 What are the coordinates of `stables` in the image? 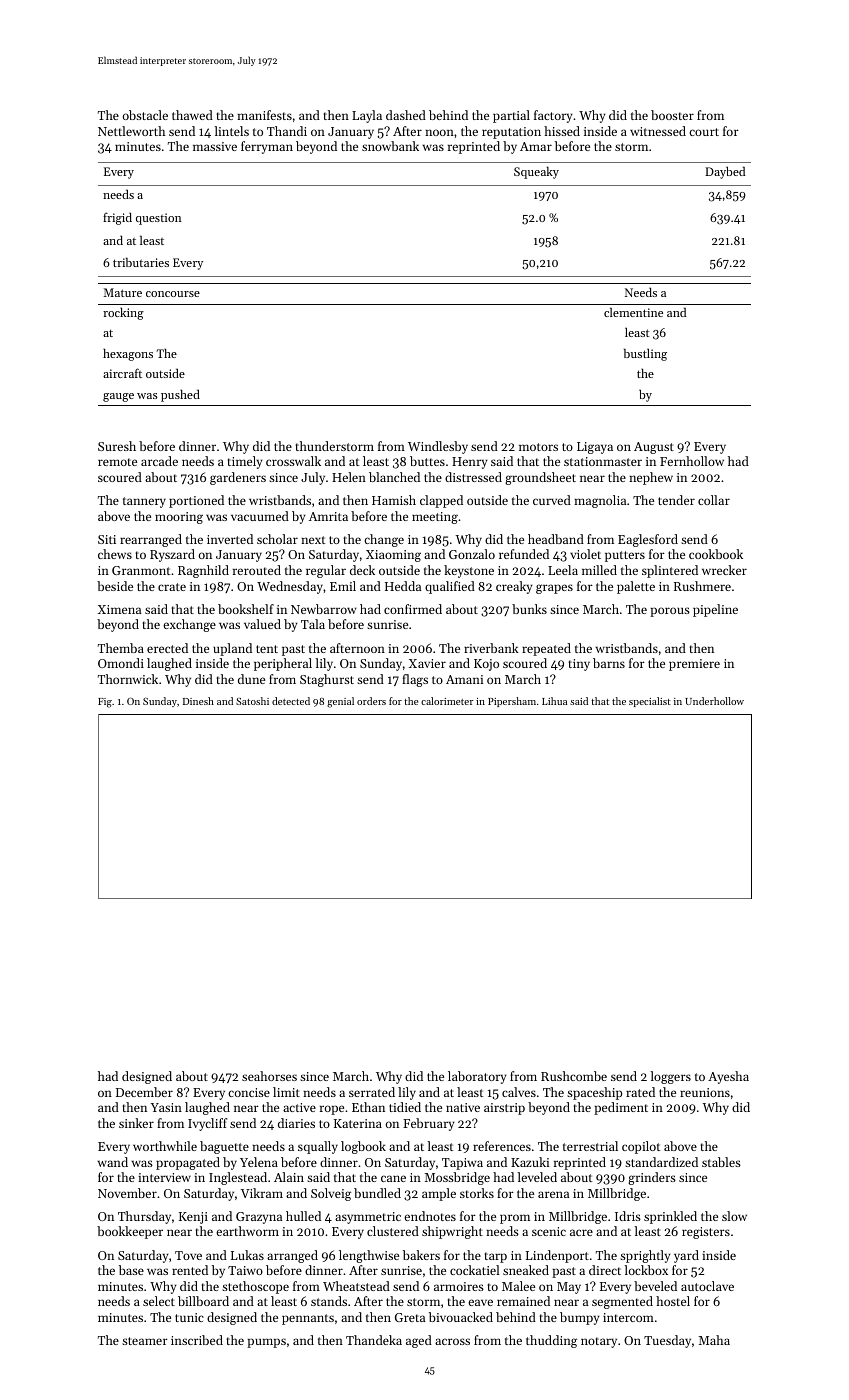 It's located at (721, 1162).
